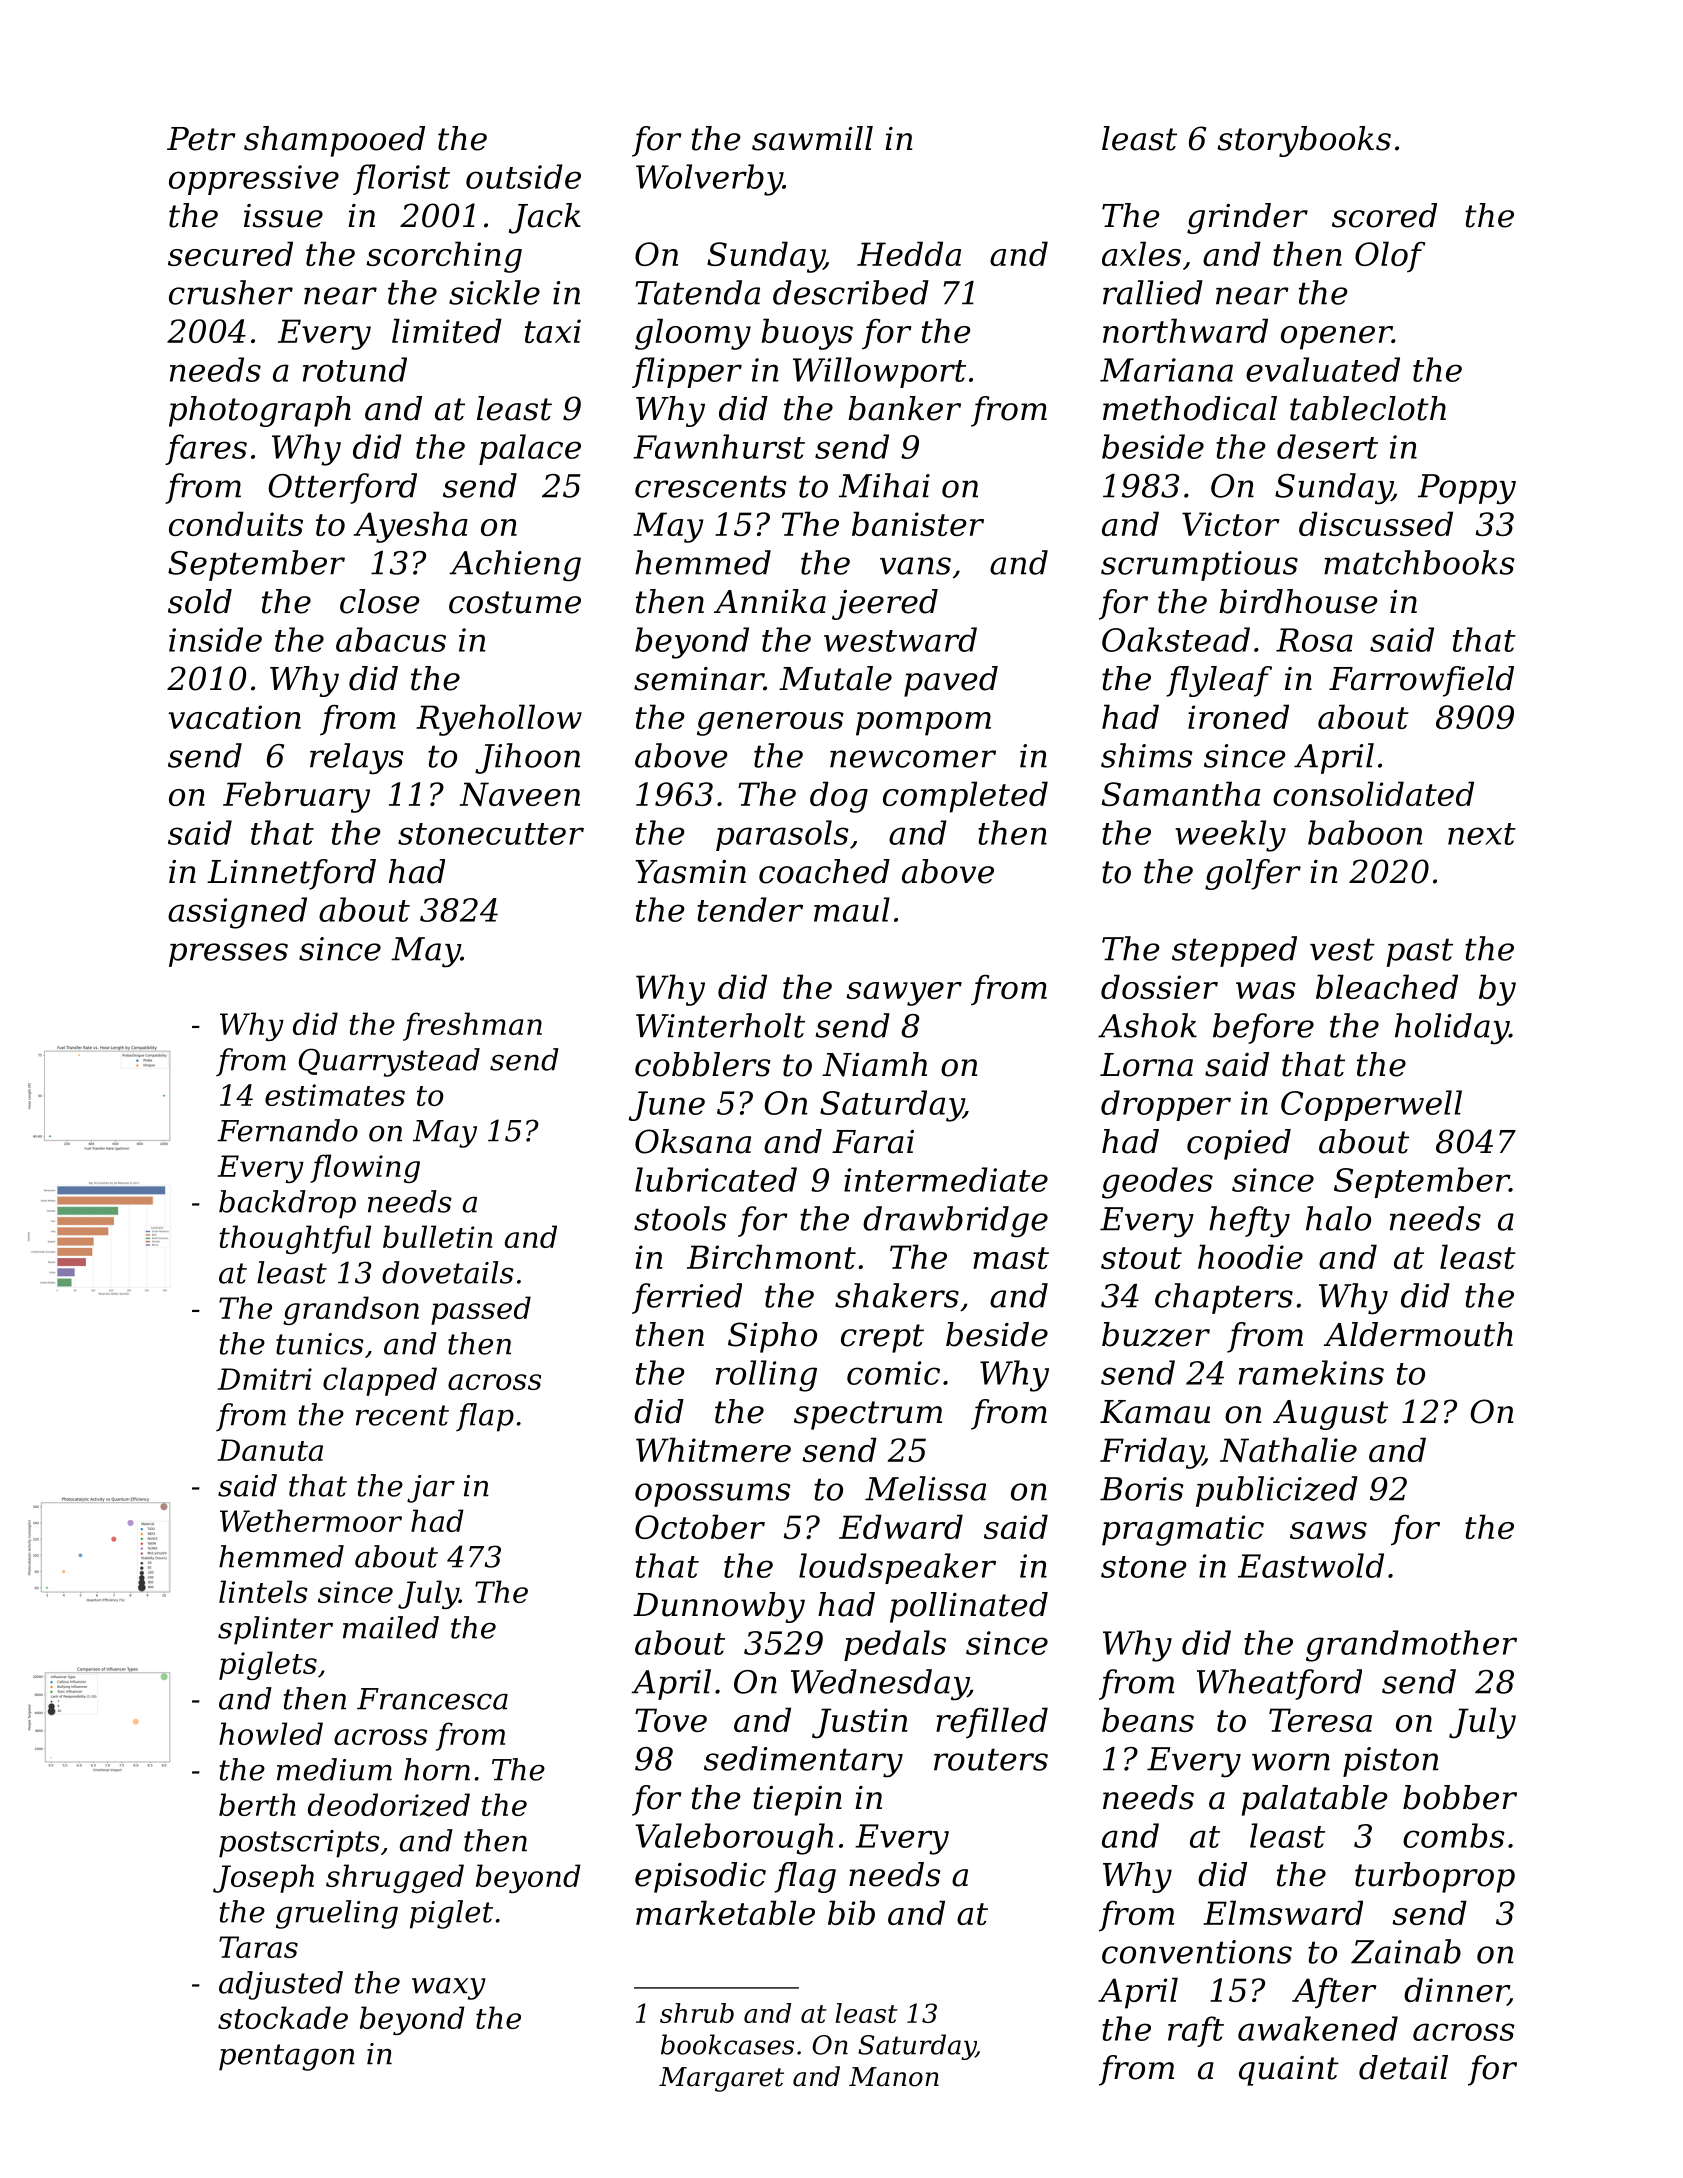 The width and height of the document is (1683, 2178). Describe the element at coordinates (236, 523) in the document. I see `conduits` at that location.
